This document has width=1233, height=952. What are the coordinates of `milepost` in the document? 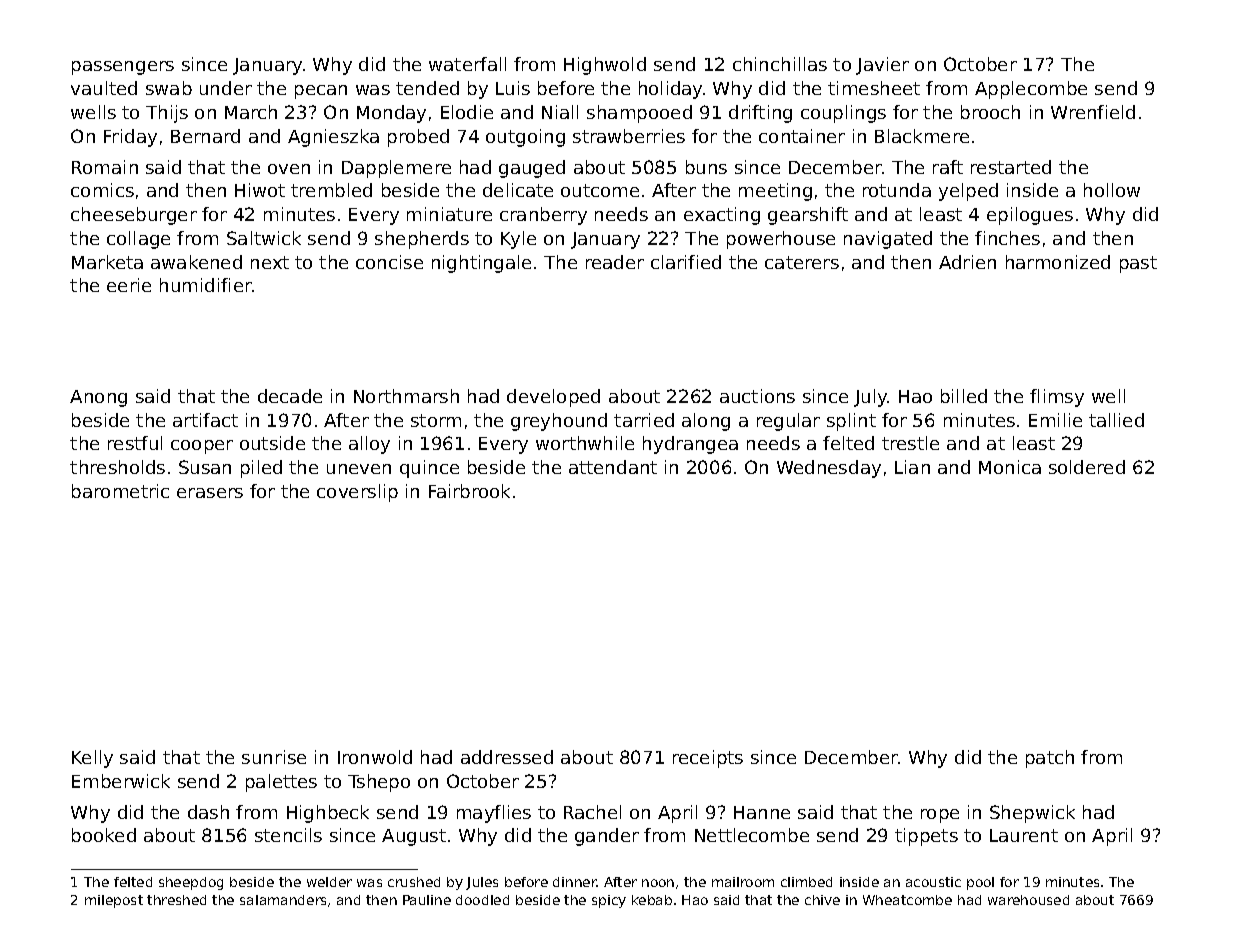 It's located at (114, 901).
